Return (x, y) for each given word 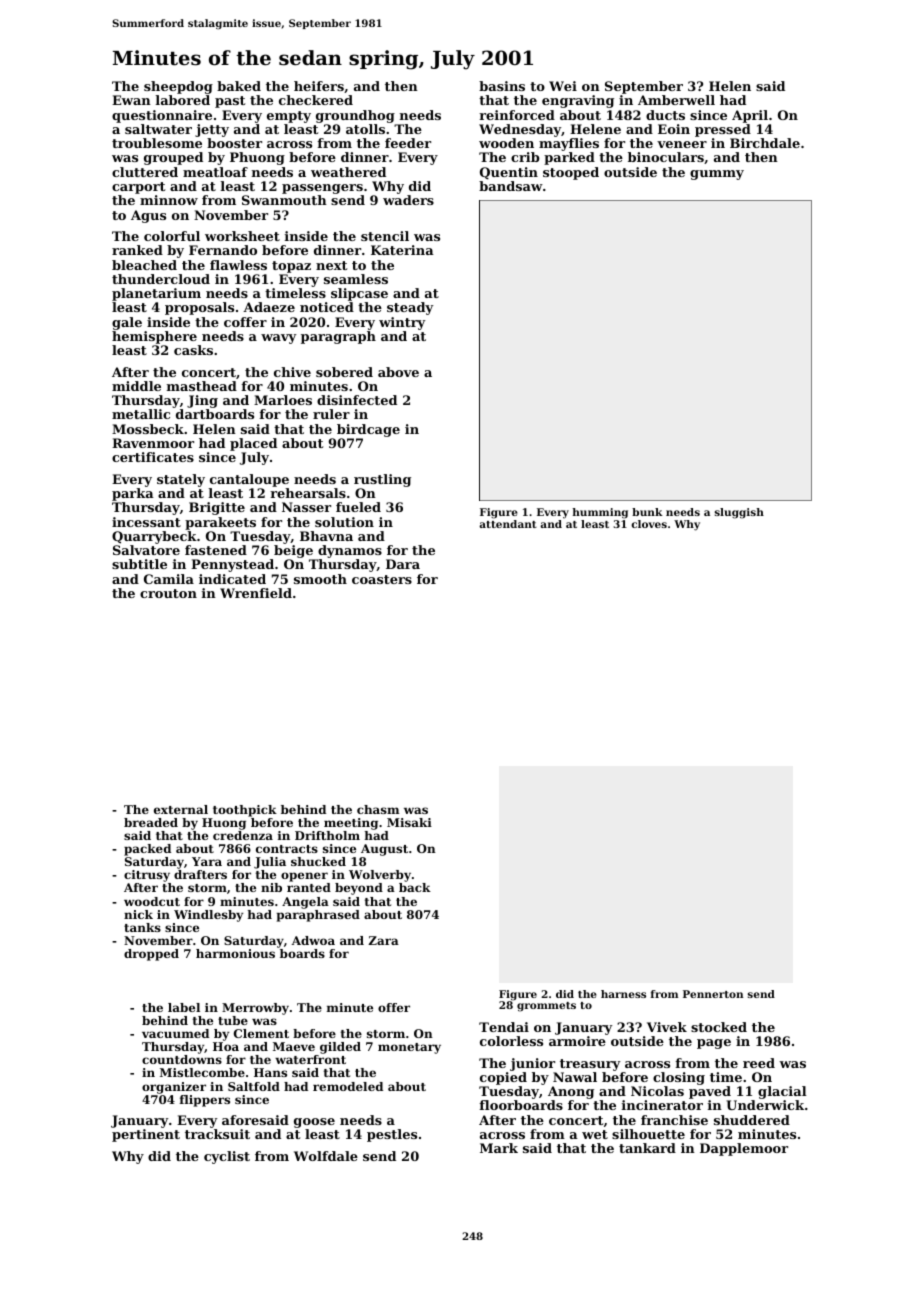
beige (293, 551)
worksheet (242, 236)
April (750, 116)
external (181, 809)
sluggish (739, 513)
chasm (378, 809)
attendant (508, 524)
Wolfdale (326, 1156)
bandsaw (511, 186)
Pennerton (713, 994)
